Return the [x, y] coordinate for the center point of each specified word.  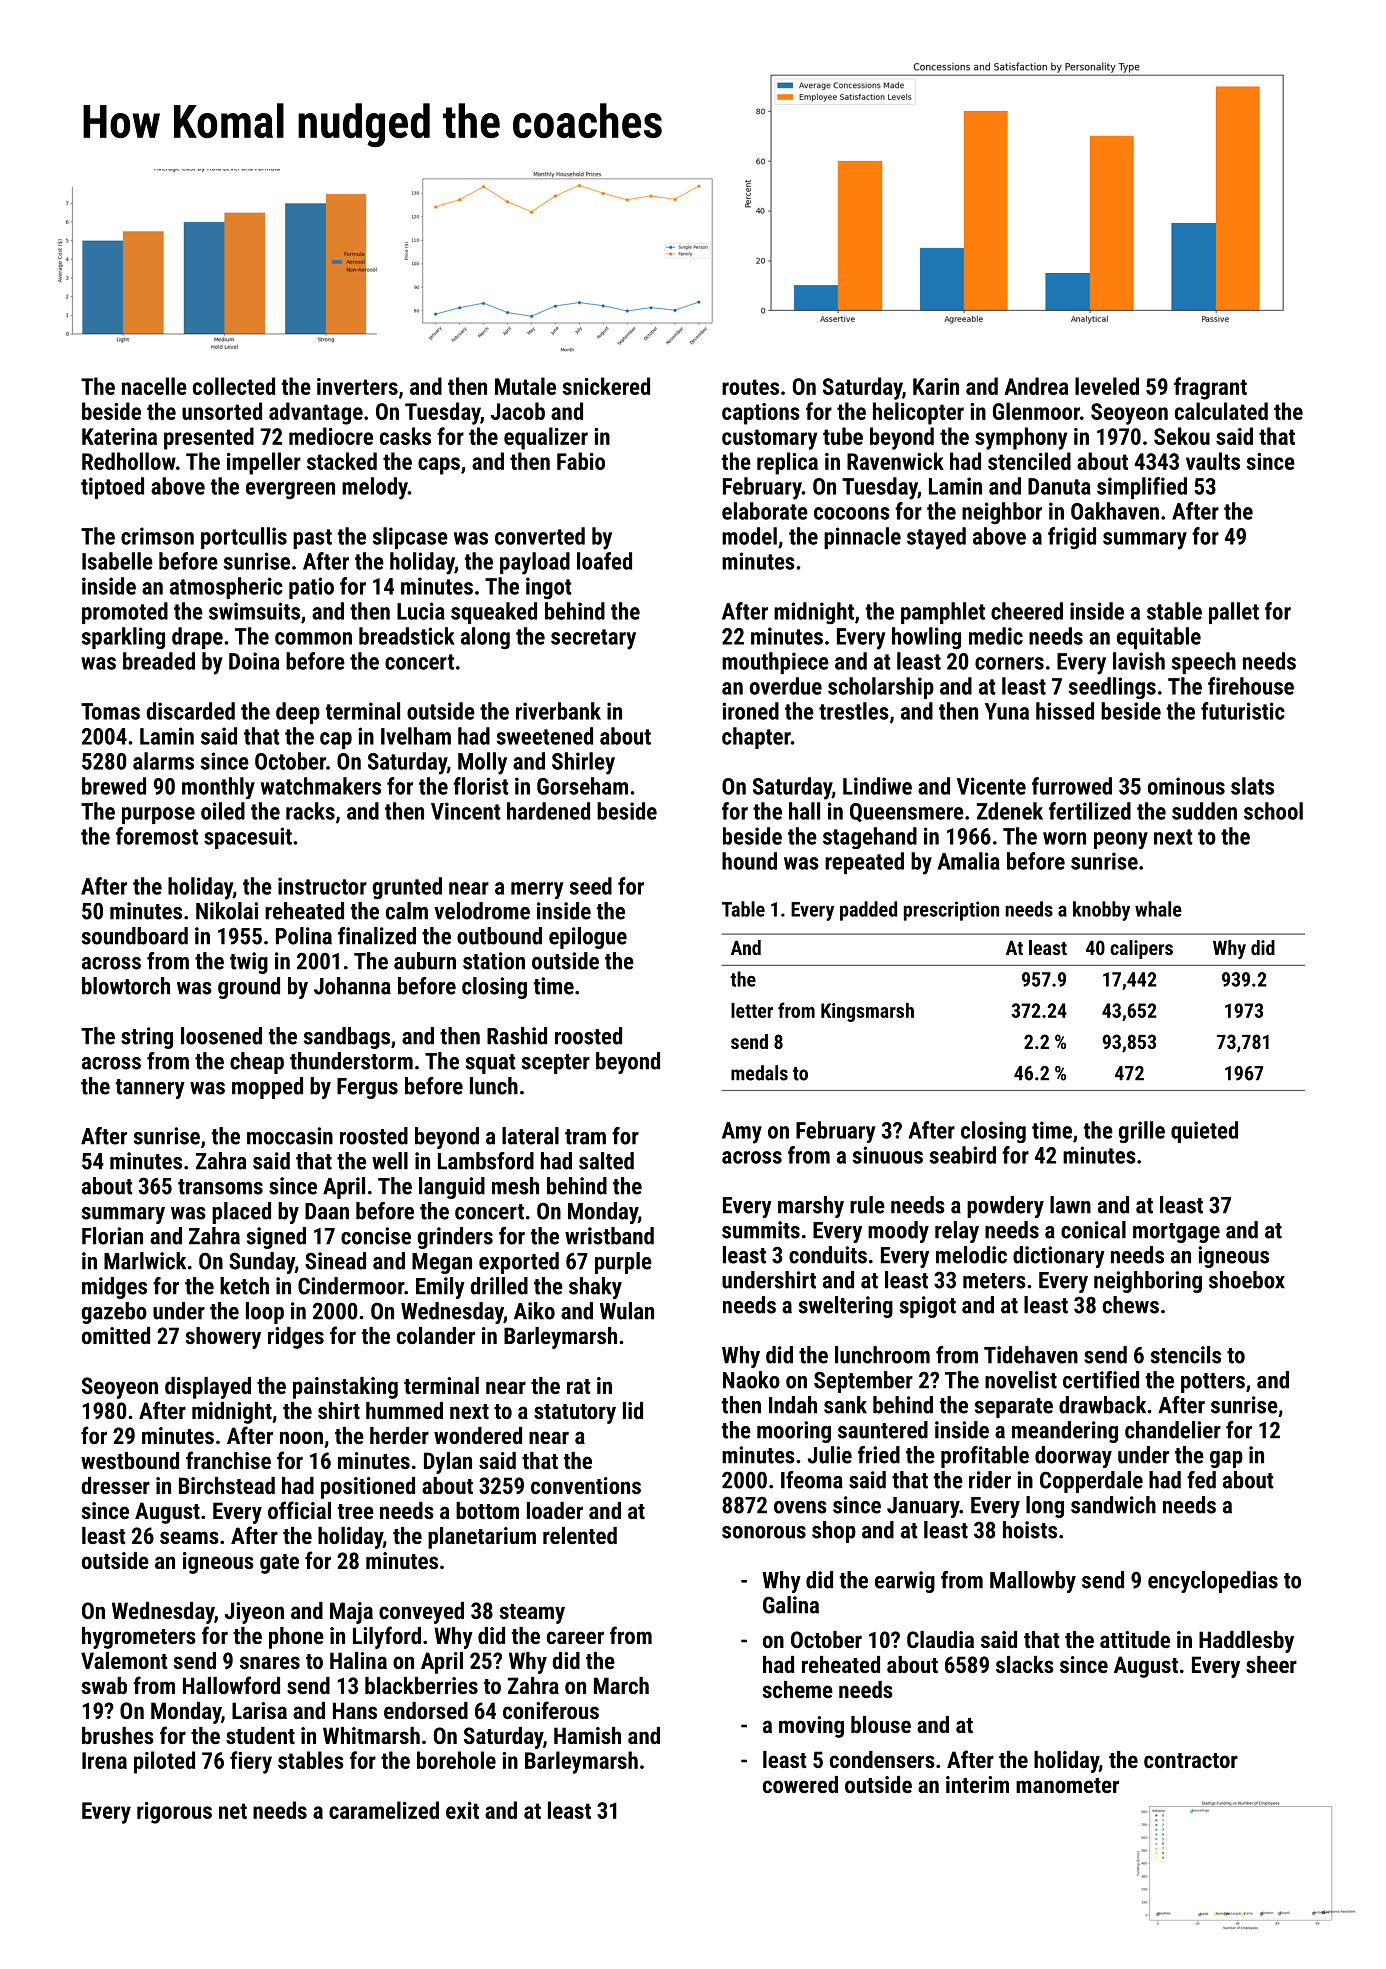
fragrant [1210, 388]
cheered [1027, 611]
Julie [830, 1455]
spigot [928, 1307]
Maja [351, 1613]
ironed [750, 711]
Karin [936, 386]
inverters [357, 386]
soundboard [135, 936]
